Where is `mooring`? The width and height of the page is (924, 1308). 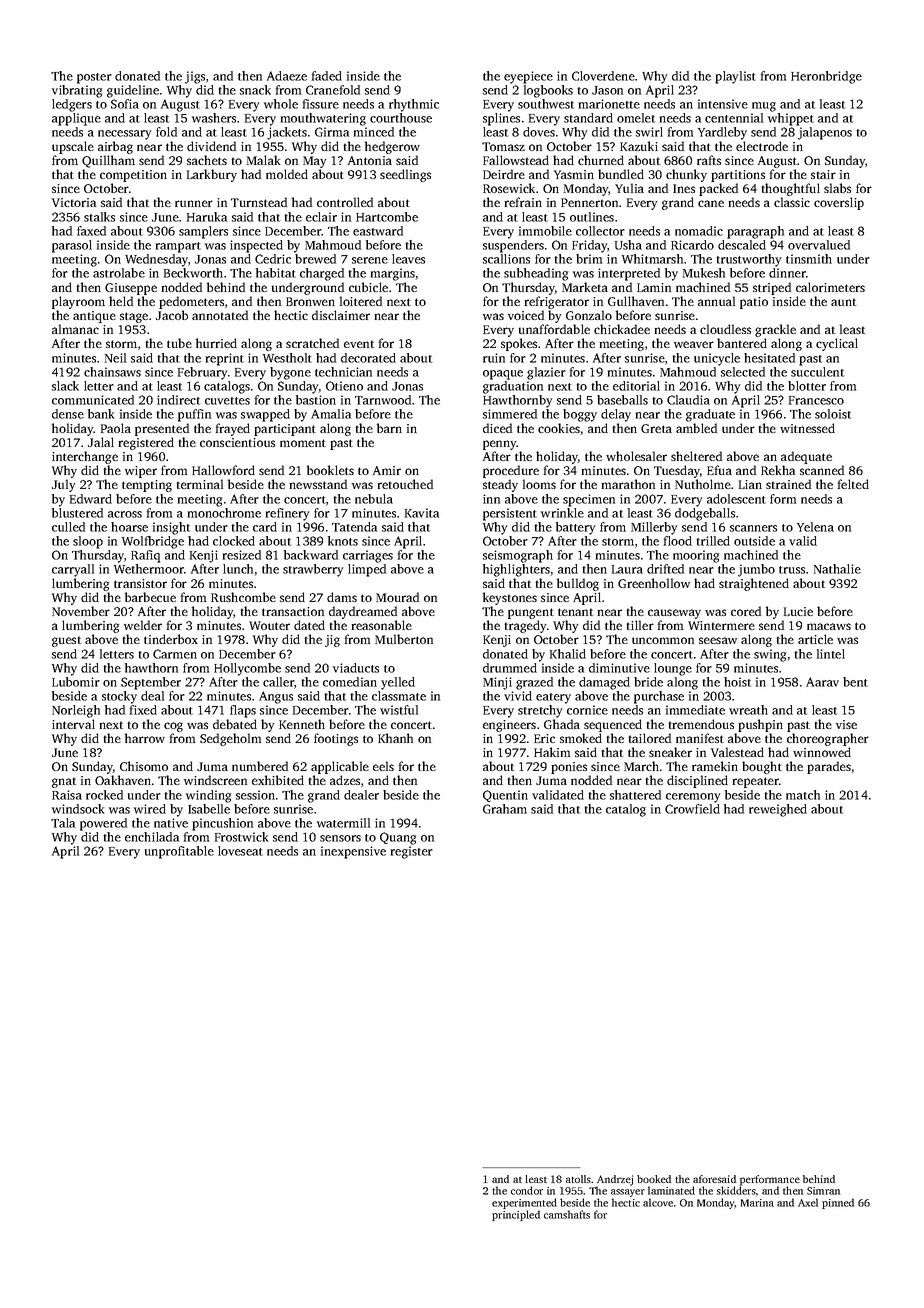 mooring is located at coordinates (696, 556).
